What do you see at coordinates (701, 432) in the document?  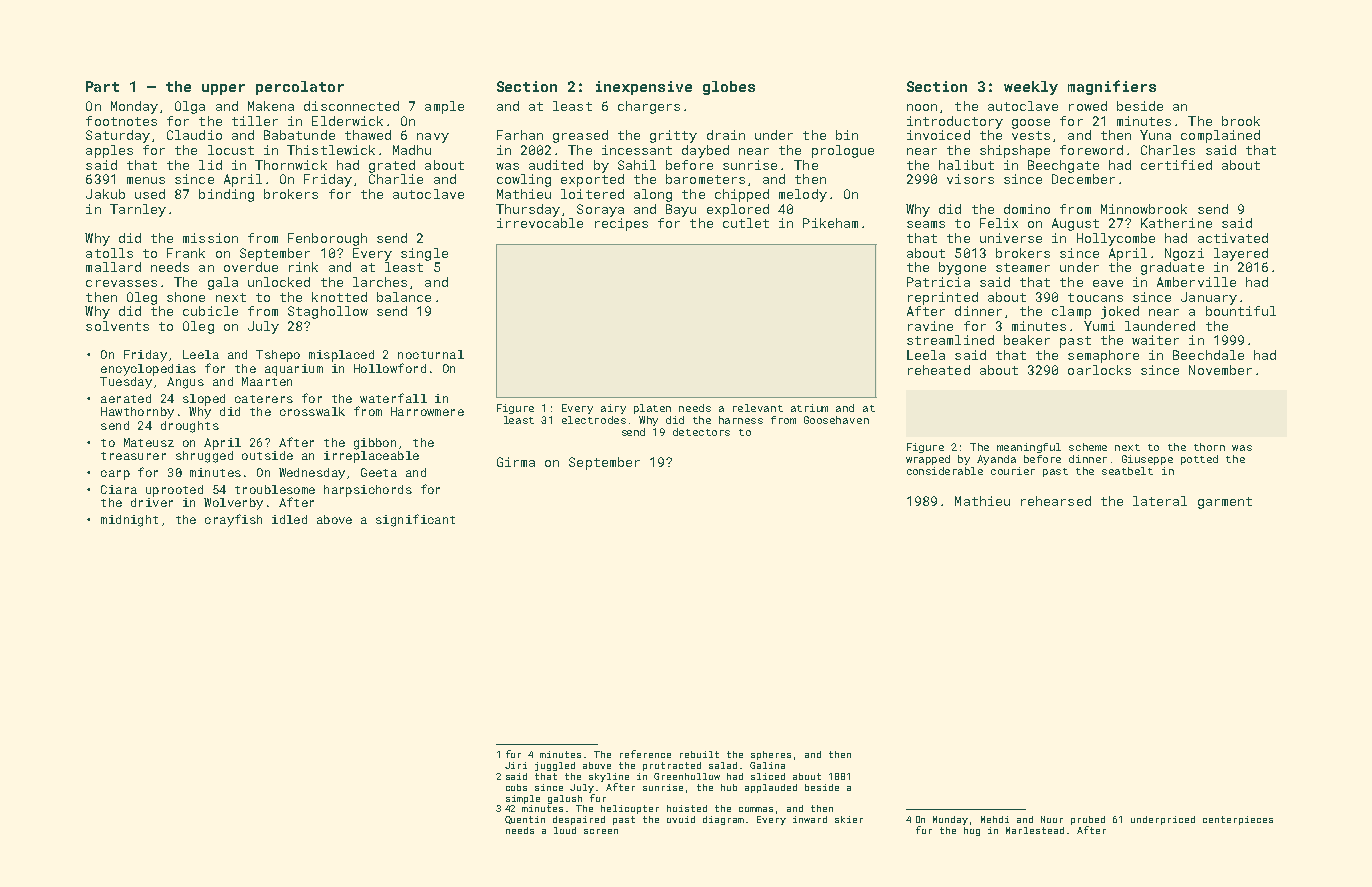 I see `detectors` at bounding box center [701, 432].
